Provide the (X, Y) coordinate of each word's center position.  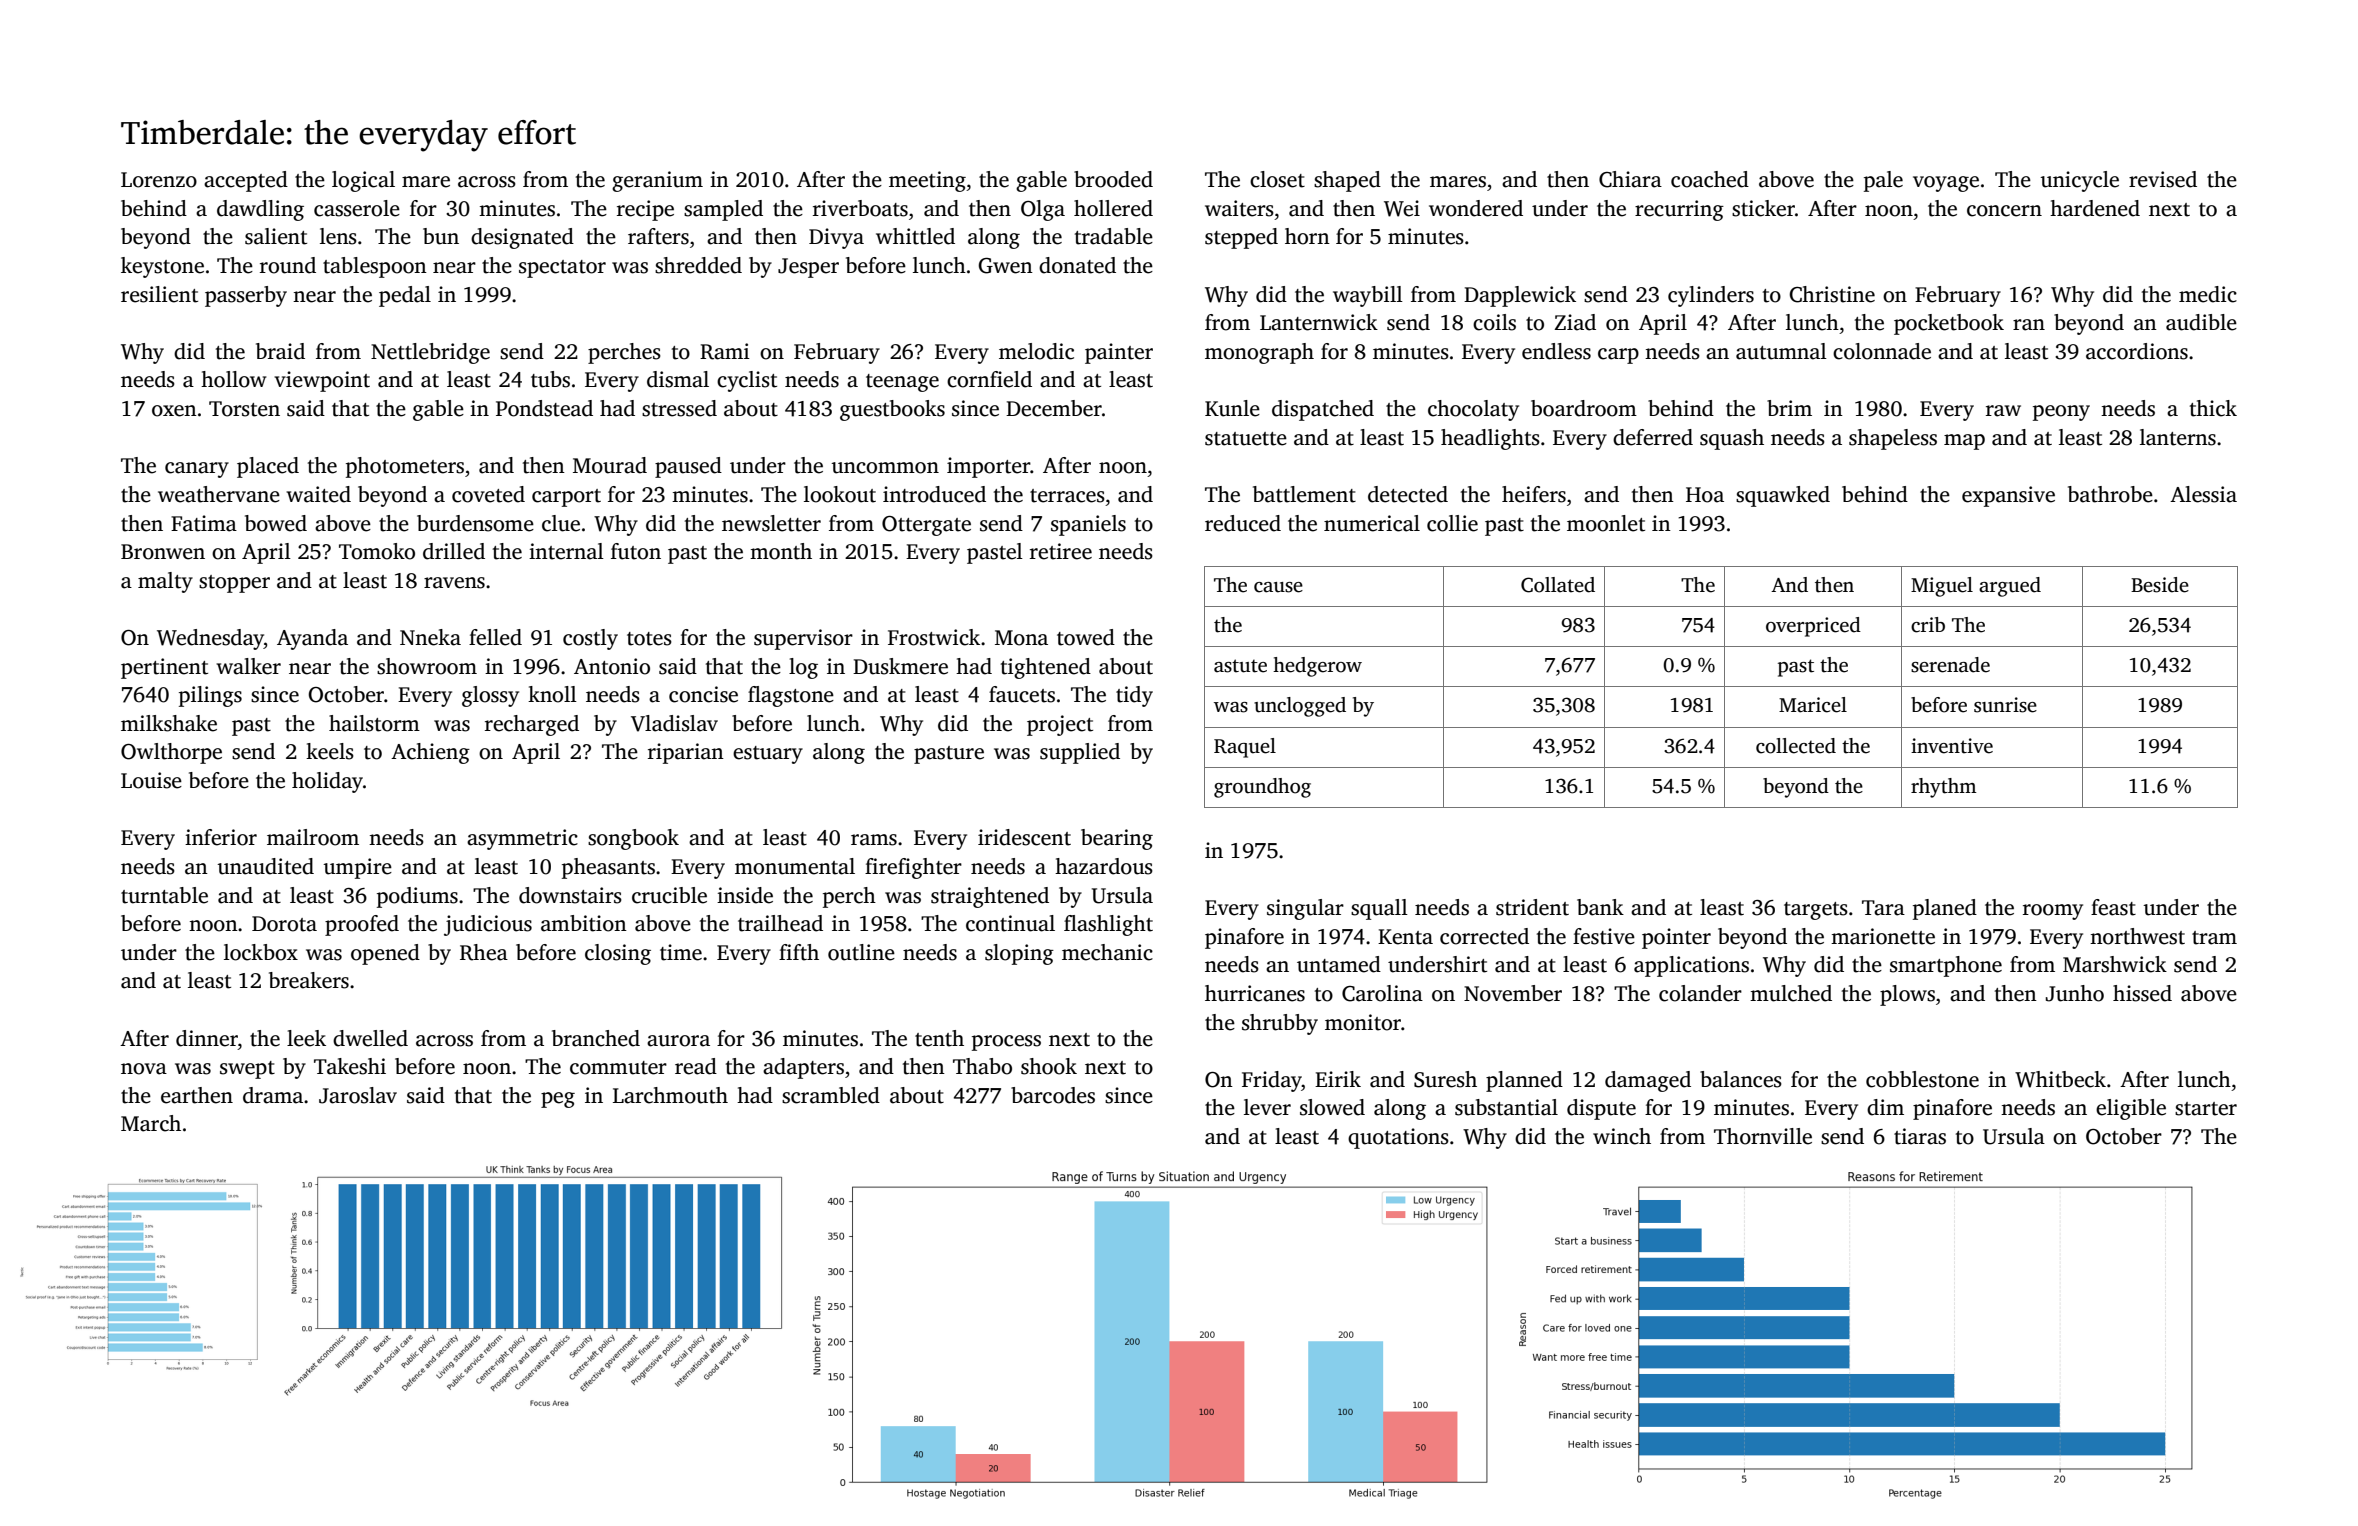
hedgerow (1317, 667)
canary (197, 470)
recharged (532, 725)
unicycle (2079, 181)
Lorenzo (159, 180)
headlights (1490, 439)
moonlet (1606, 523)
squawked (1783, 496)
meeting (927, 181)
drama (273, 1095)
